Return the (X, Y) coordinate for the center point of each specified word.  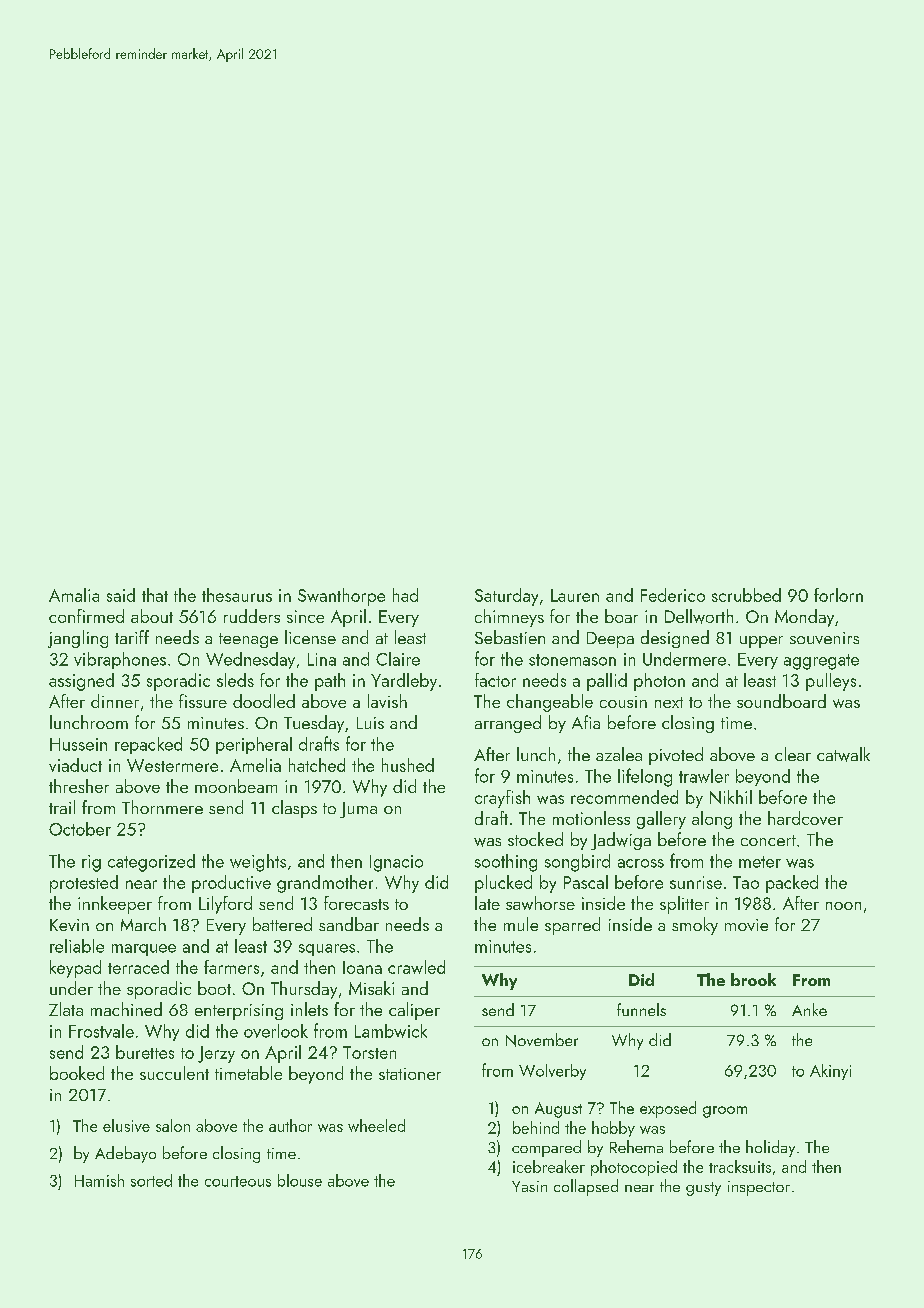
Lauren (575, 595)
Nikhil (731, 797)
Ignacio (396, 863)
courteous (238, 1181)
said (121, 595)
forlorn (838, 595)
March (143, 924)
